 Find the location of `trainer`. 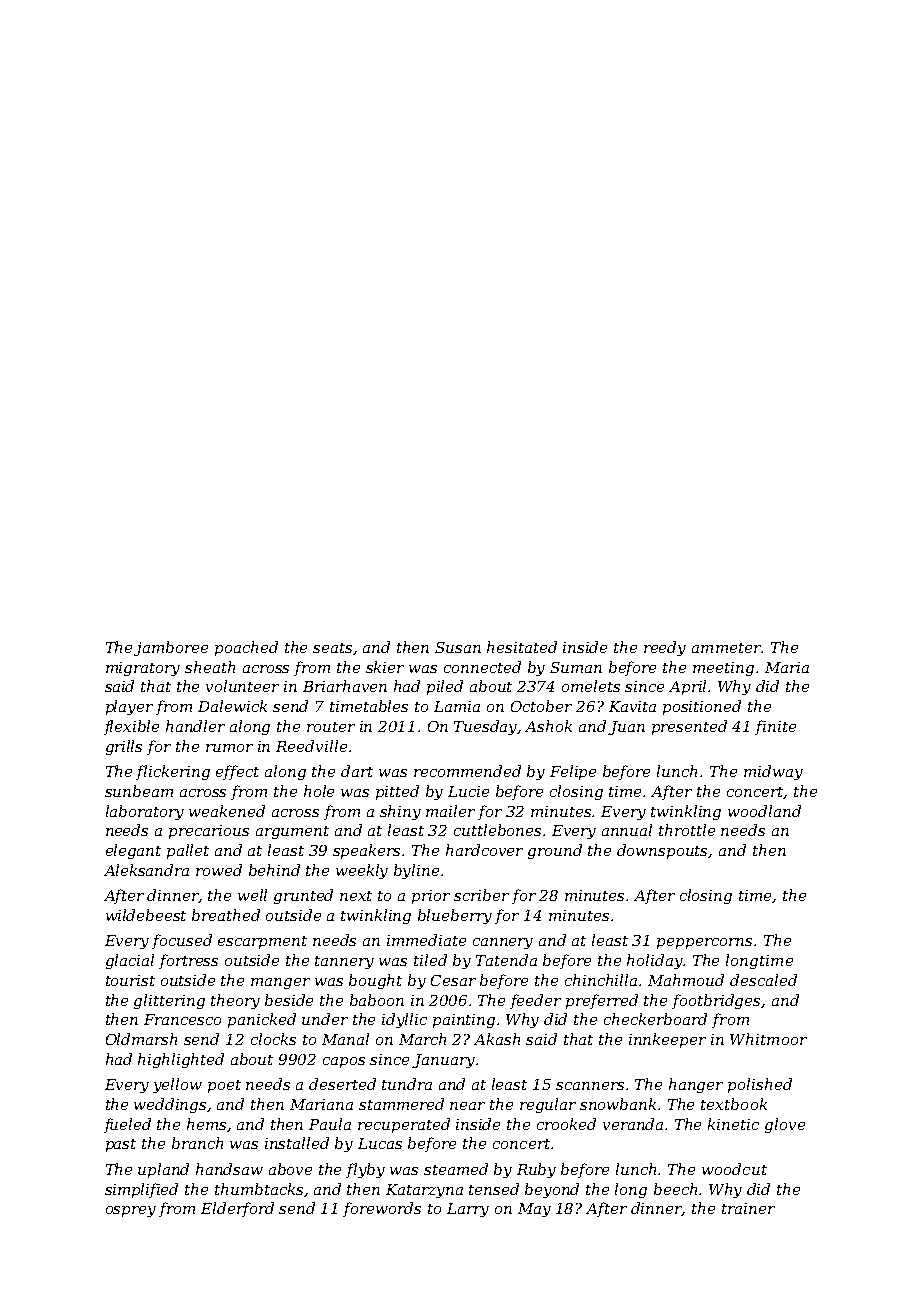

trainer is located at coordinates (748, 1208).
